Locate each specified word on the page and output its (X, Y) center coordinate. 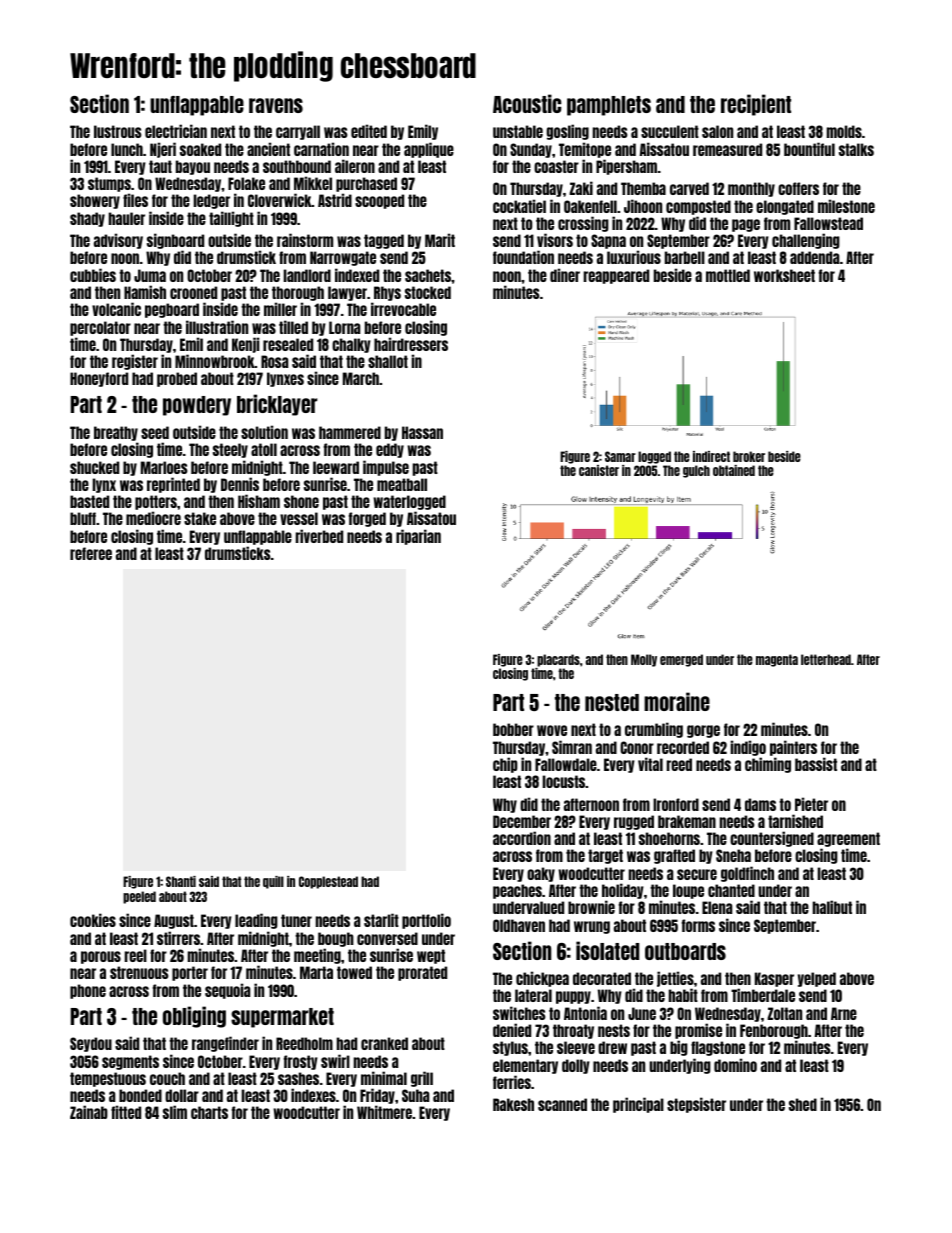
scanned (562, 1104)
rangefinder (225, 1044)
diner (565, 275)
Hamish (145, 292)
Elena (717, 907)
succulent (670, 131)
